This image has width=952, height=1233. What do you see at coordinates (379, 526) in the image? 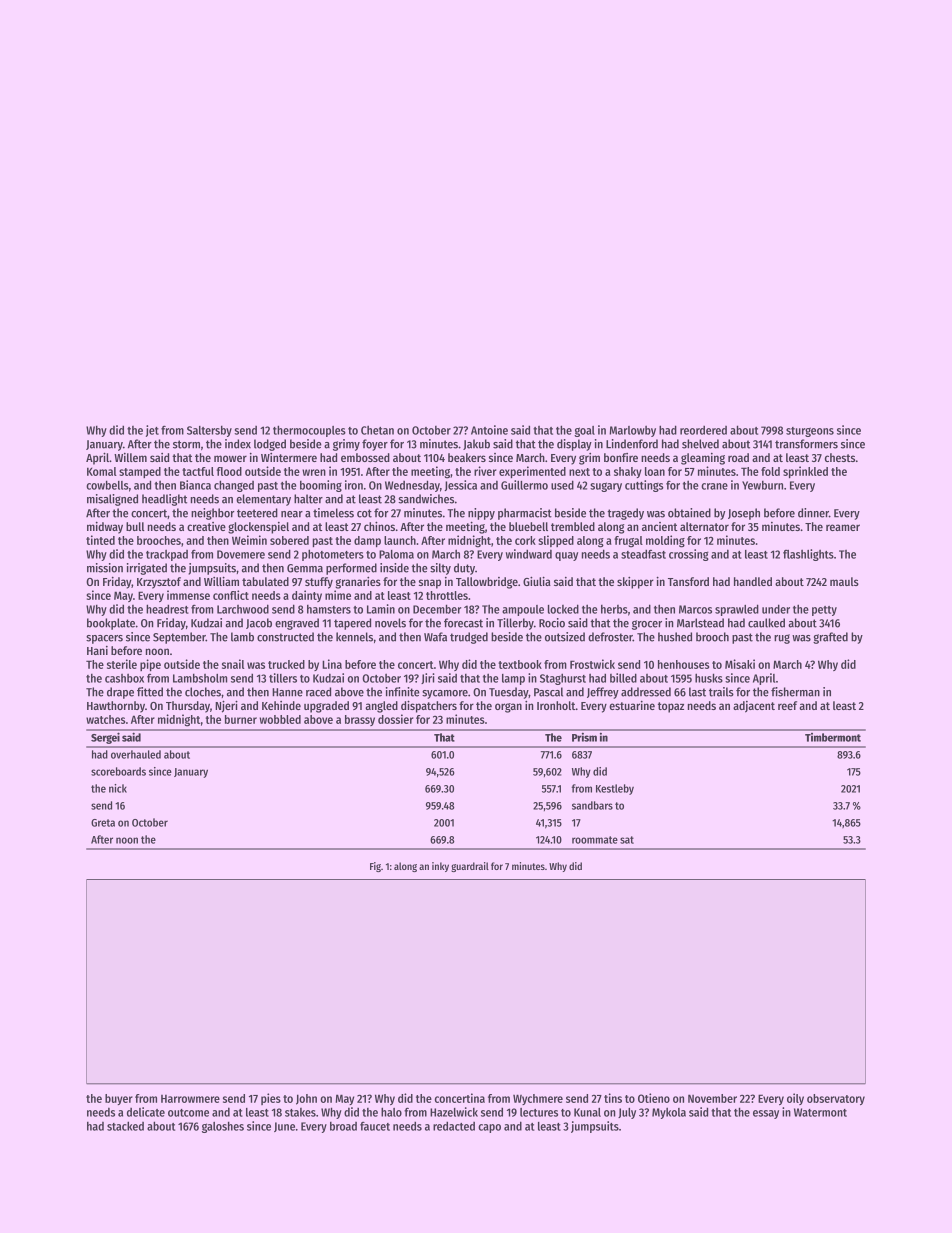
I see `chinos` at bounding box center [379, 526].
